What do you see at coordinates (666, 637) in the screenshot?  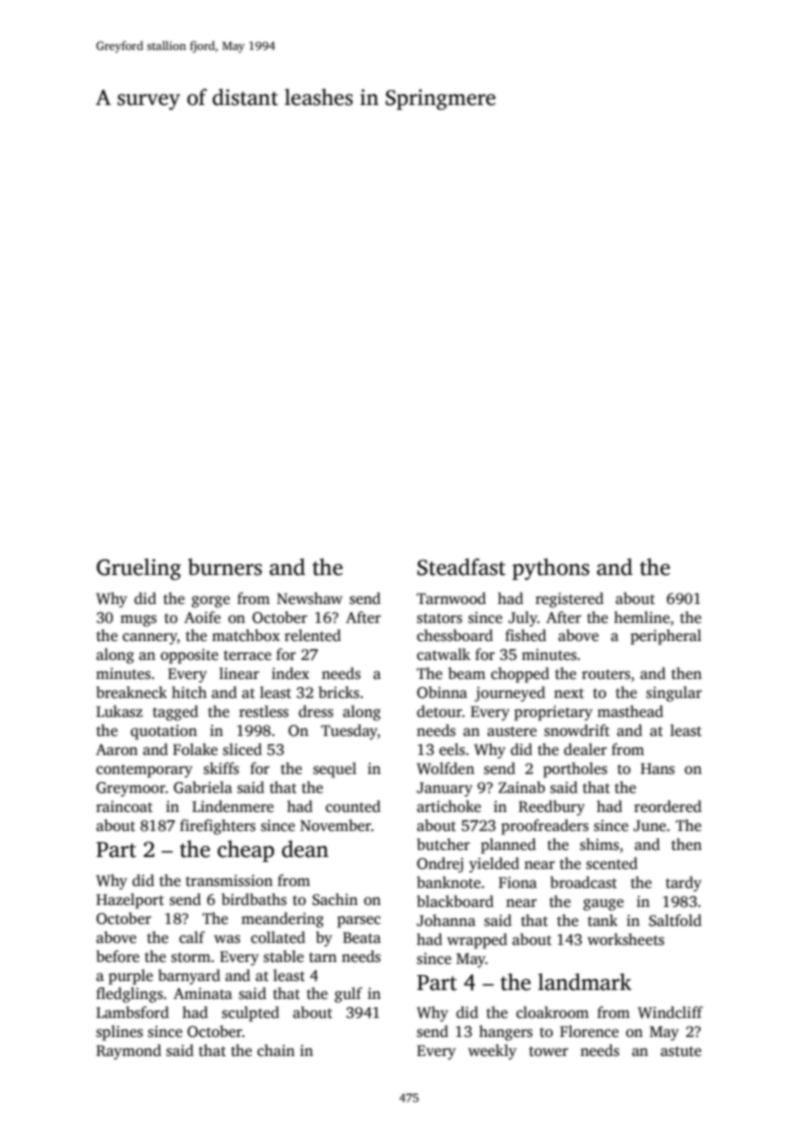 I see `peripheral` at bounding box center [666, 637].
